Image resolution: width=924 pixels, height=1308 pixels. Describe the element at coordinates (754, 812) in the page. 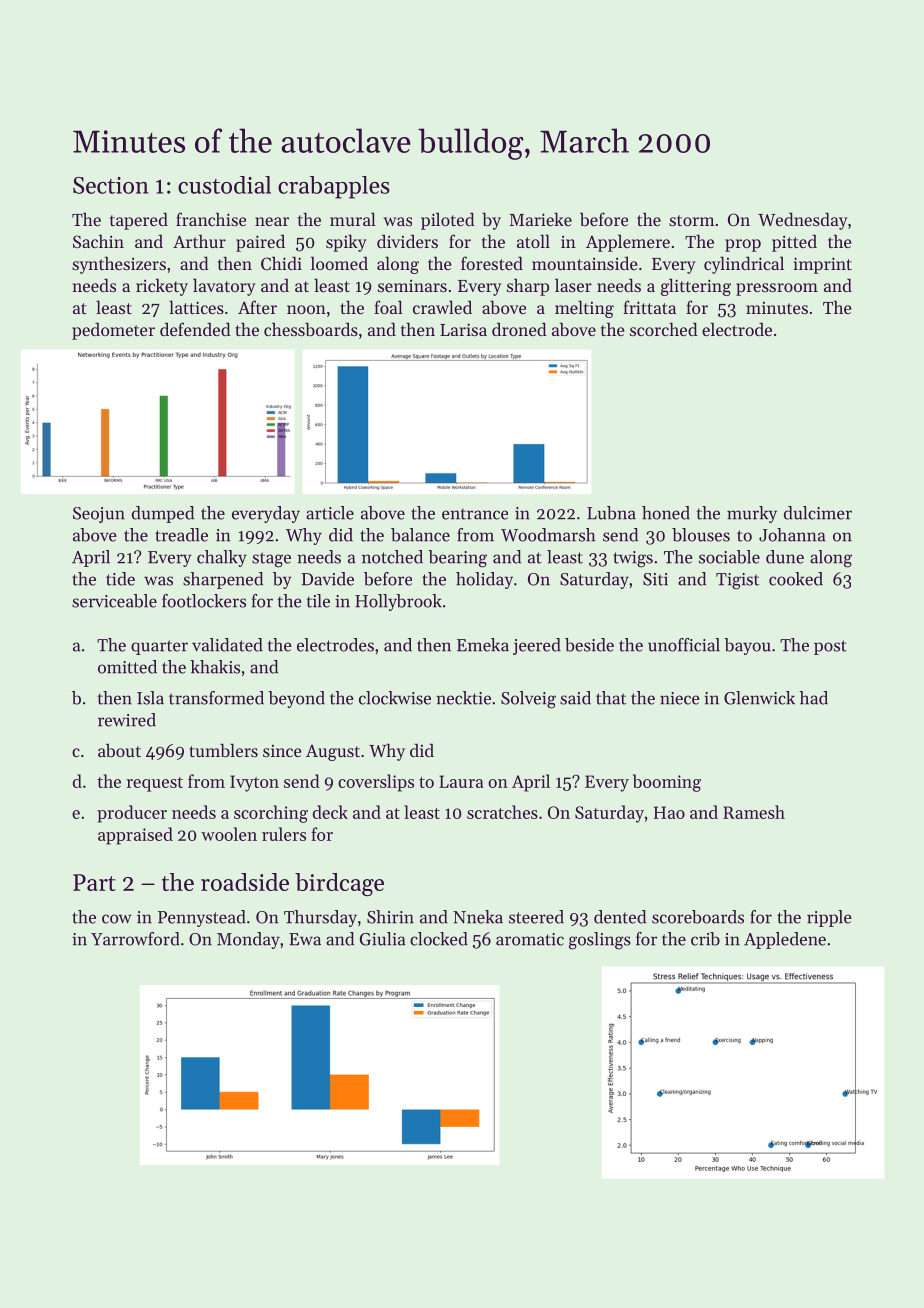

I see `Ramesh` at that location.
